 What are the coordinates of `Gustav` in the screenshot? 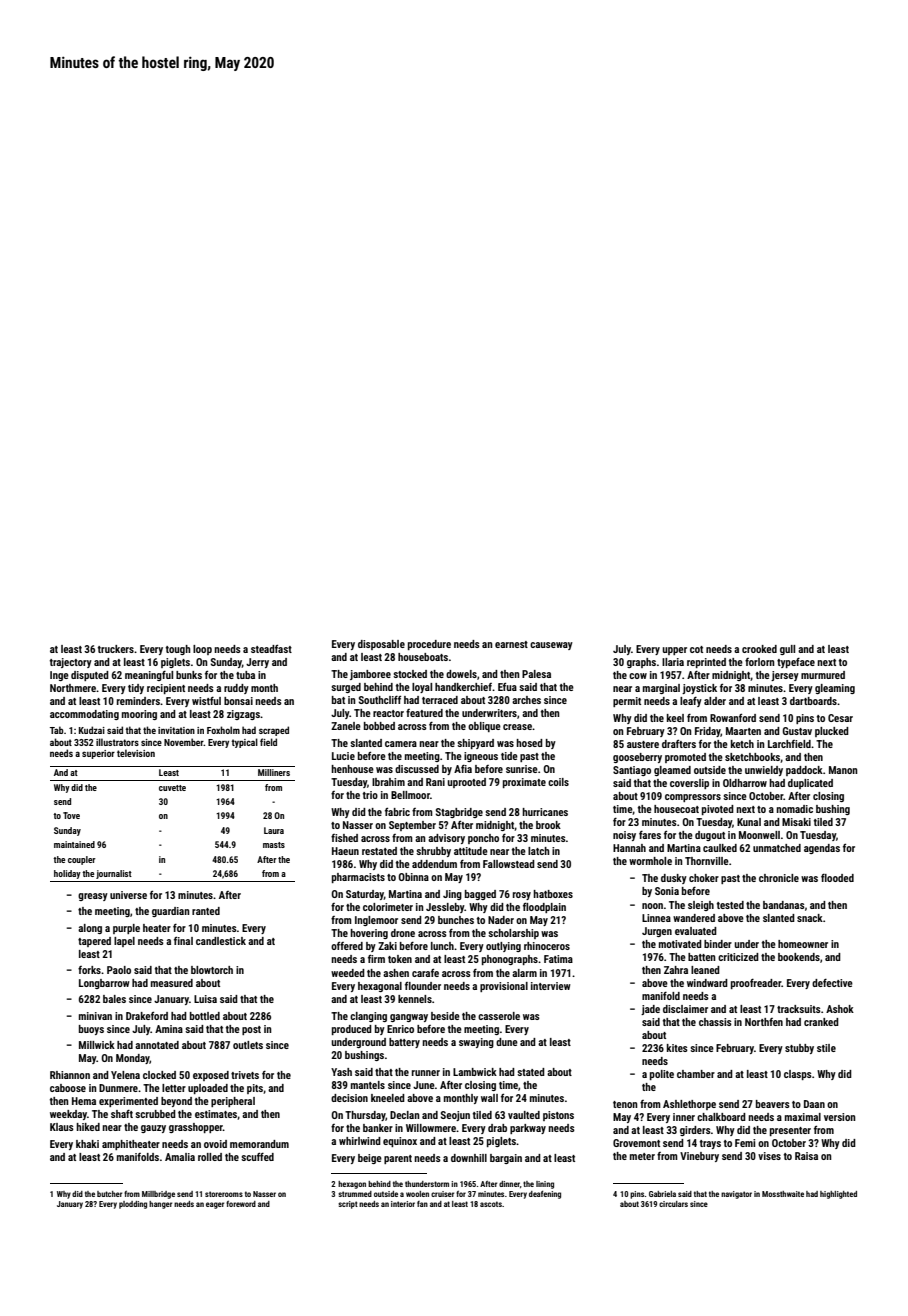 It's located at (797, 731).
